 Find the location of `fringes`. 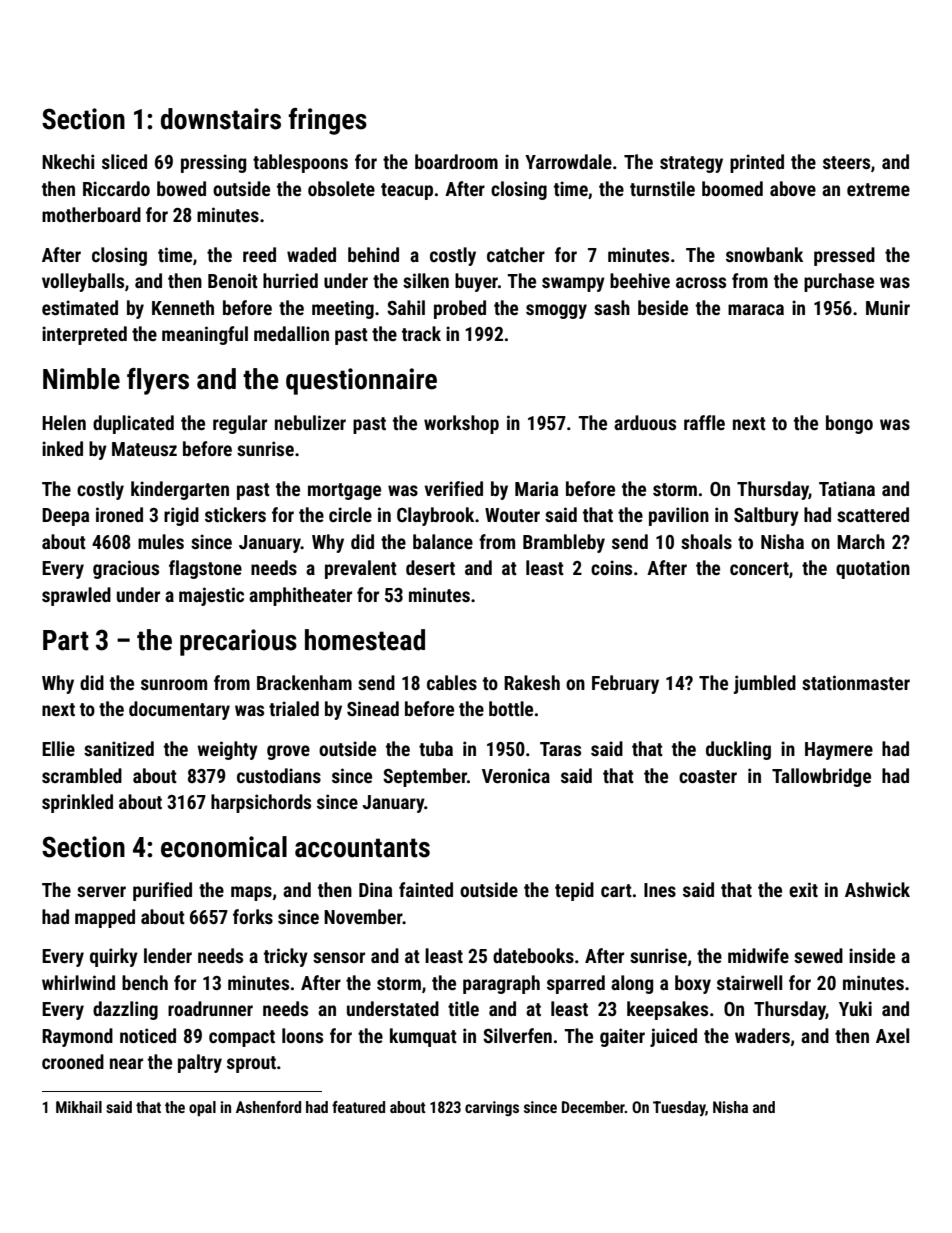

fringes is located at coordinates (327, 121).
